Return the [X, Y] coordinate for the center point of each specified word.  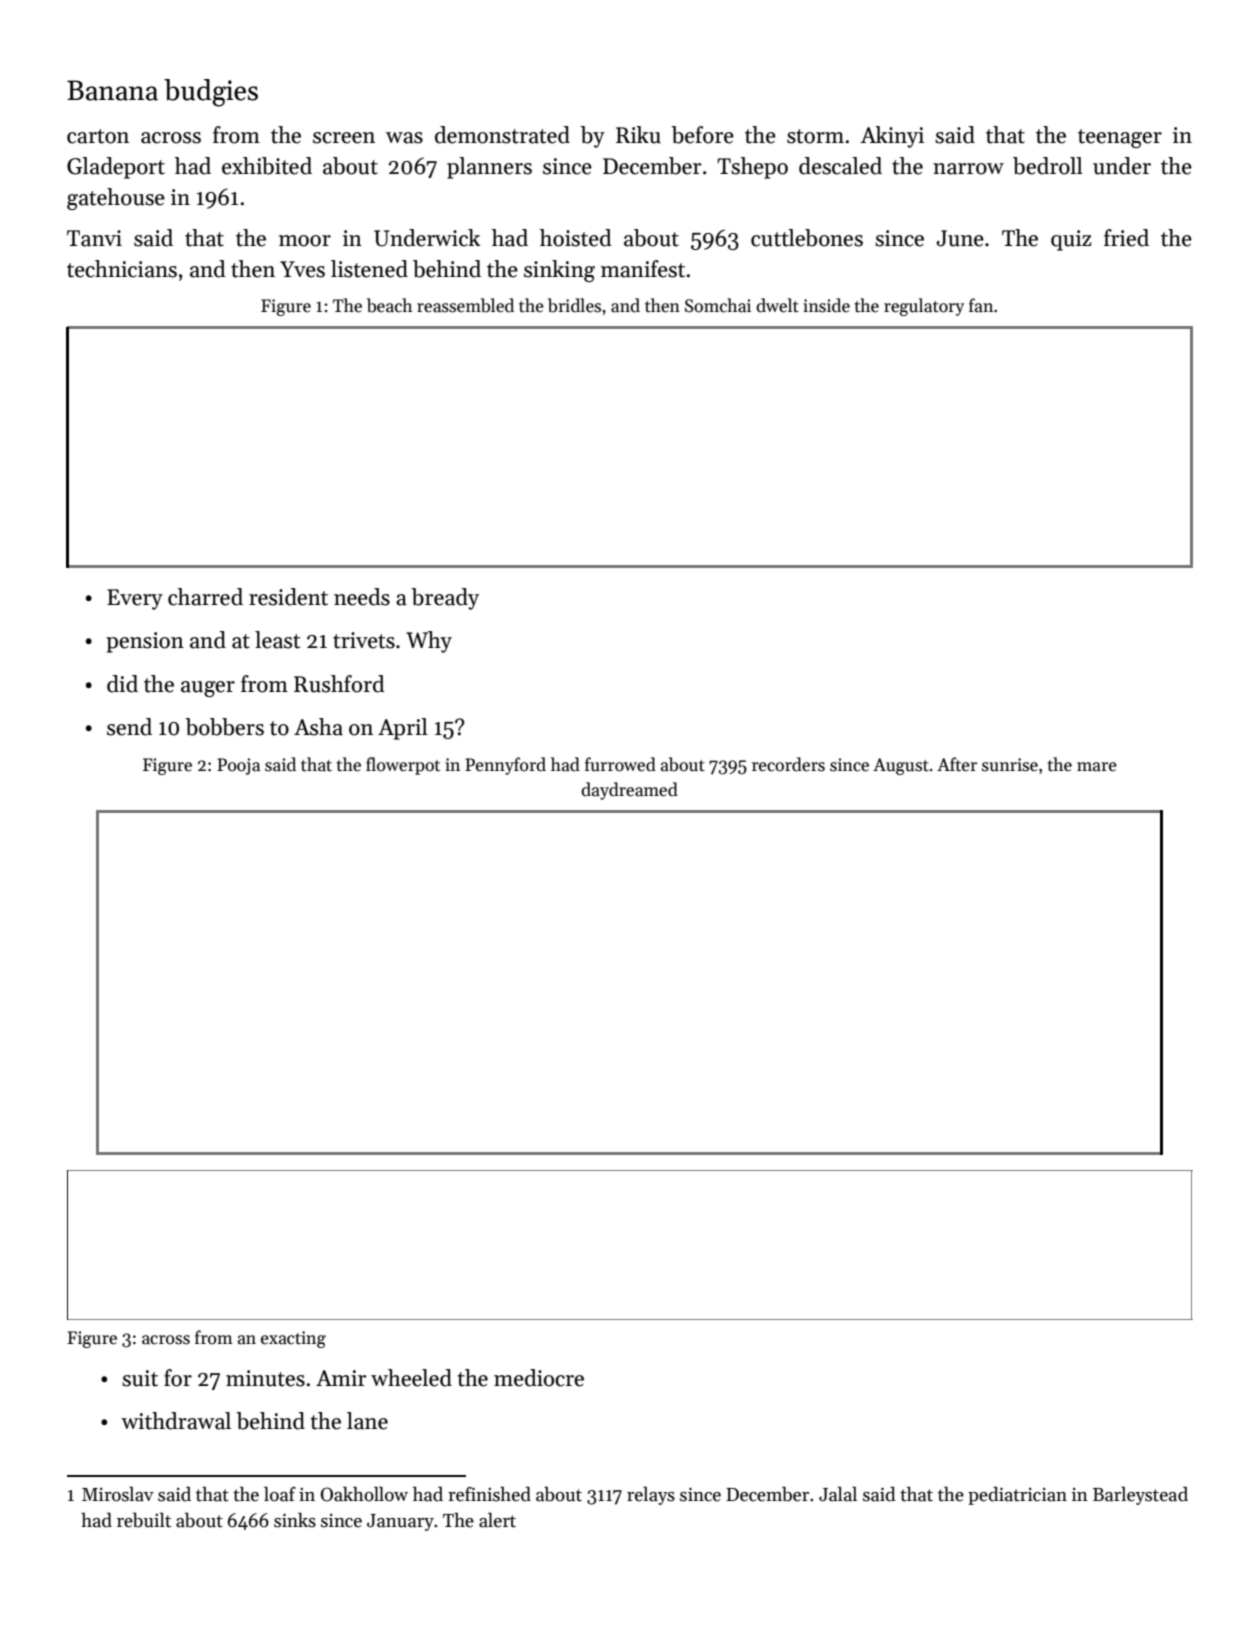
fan [981, 305]
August [901, 766]
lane [367, 1421]
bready [445, 599]
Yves [302, 269]
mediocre [539, 1378]
